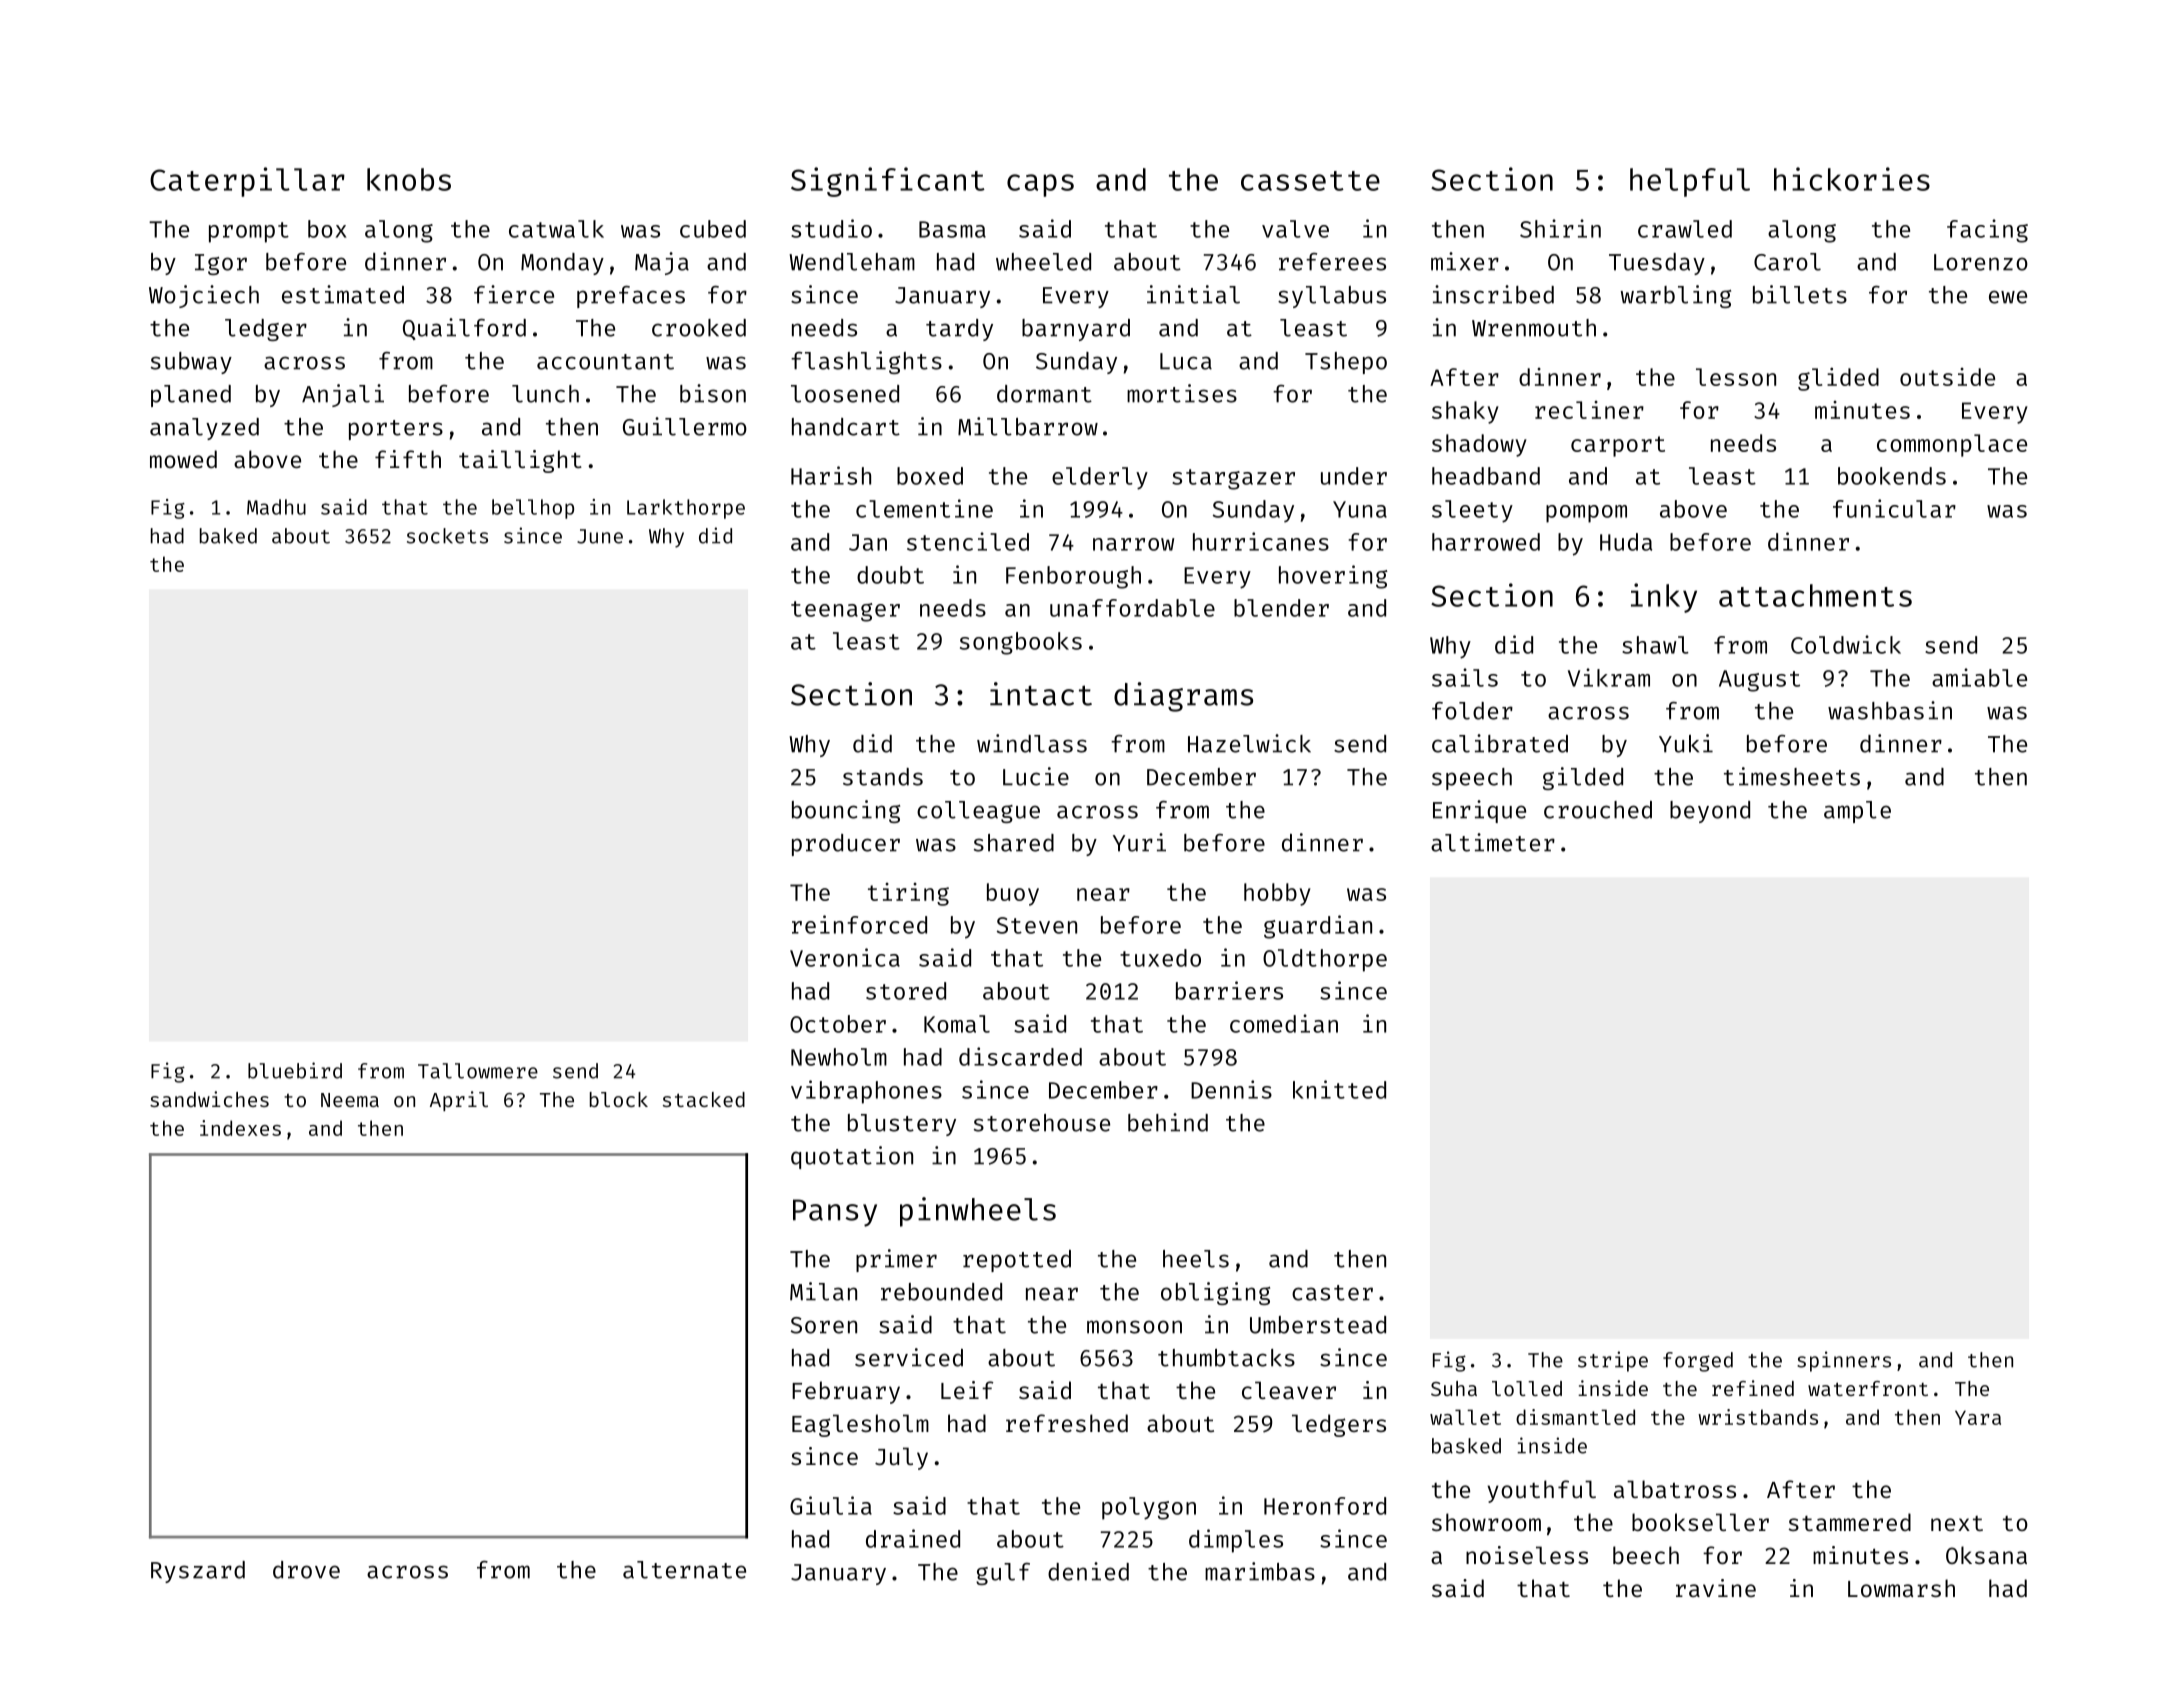 The width and height of the document is (2178, 1683). Describe the element at coordinates (846, 811) in the document. I see `bouncing` at that location.
